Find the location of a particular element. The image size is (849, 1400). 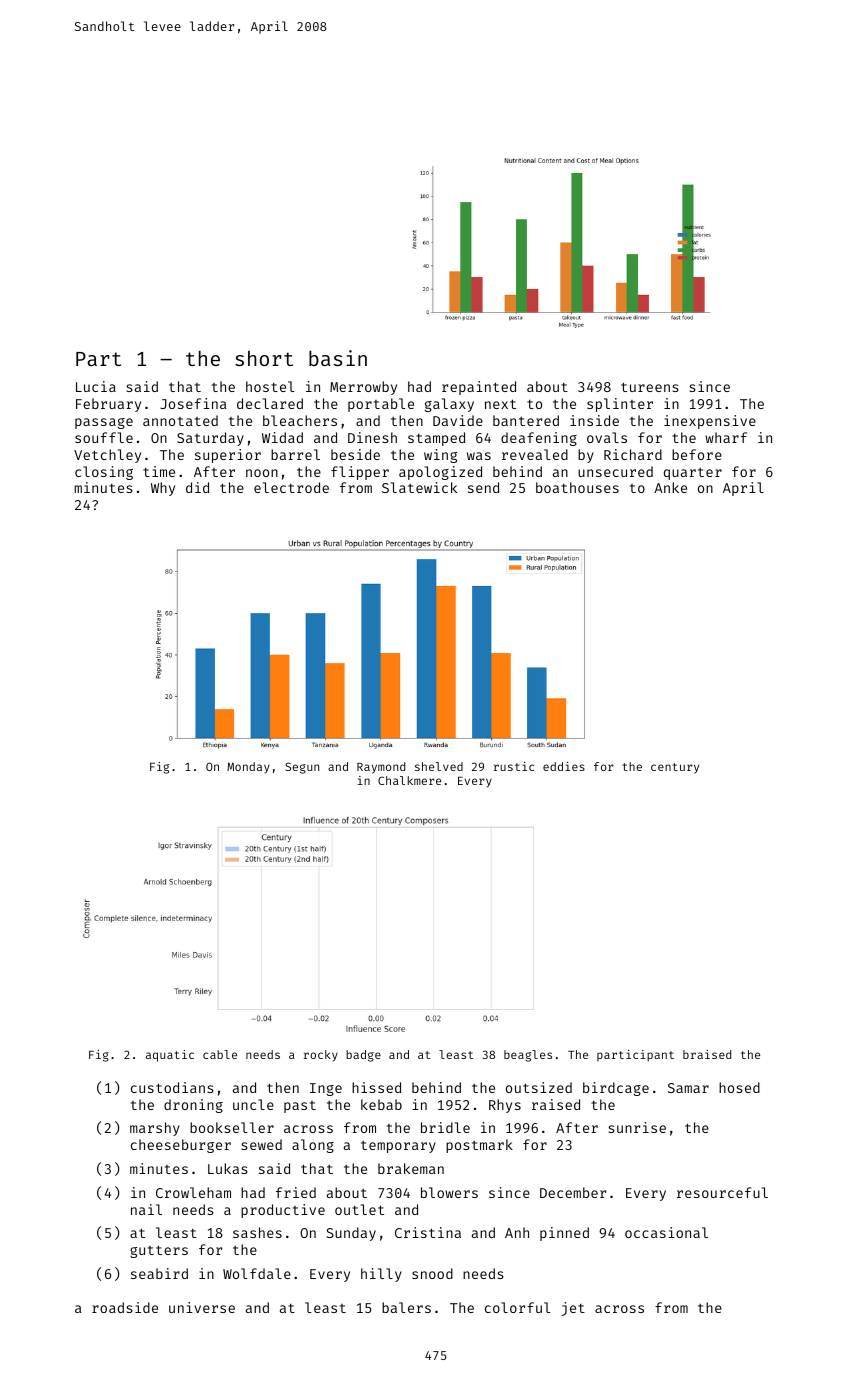

did is located at coordinates (197, 487).
